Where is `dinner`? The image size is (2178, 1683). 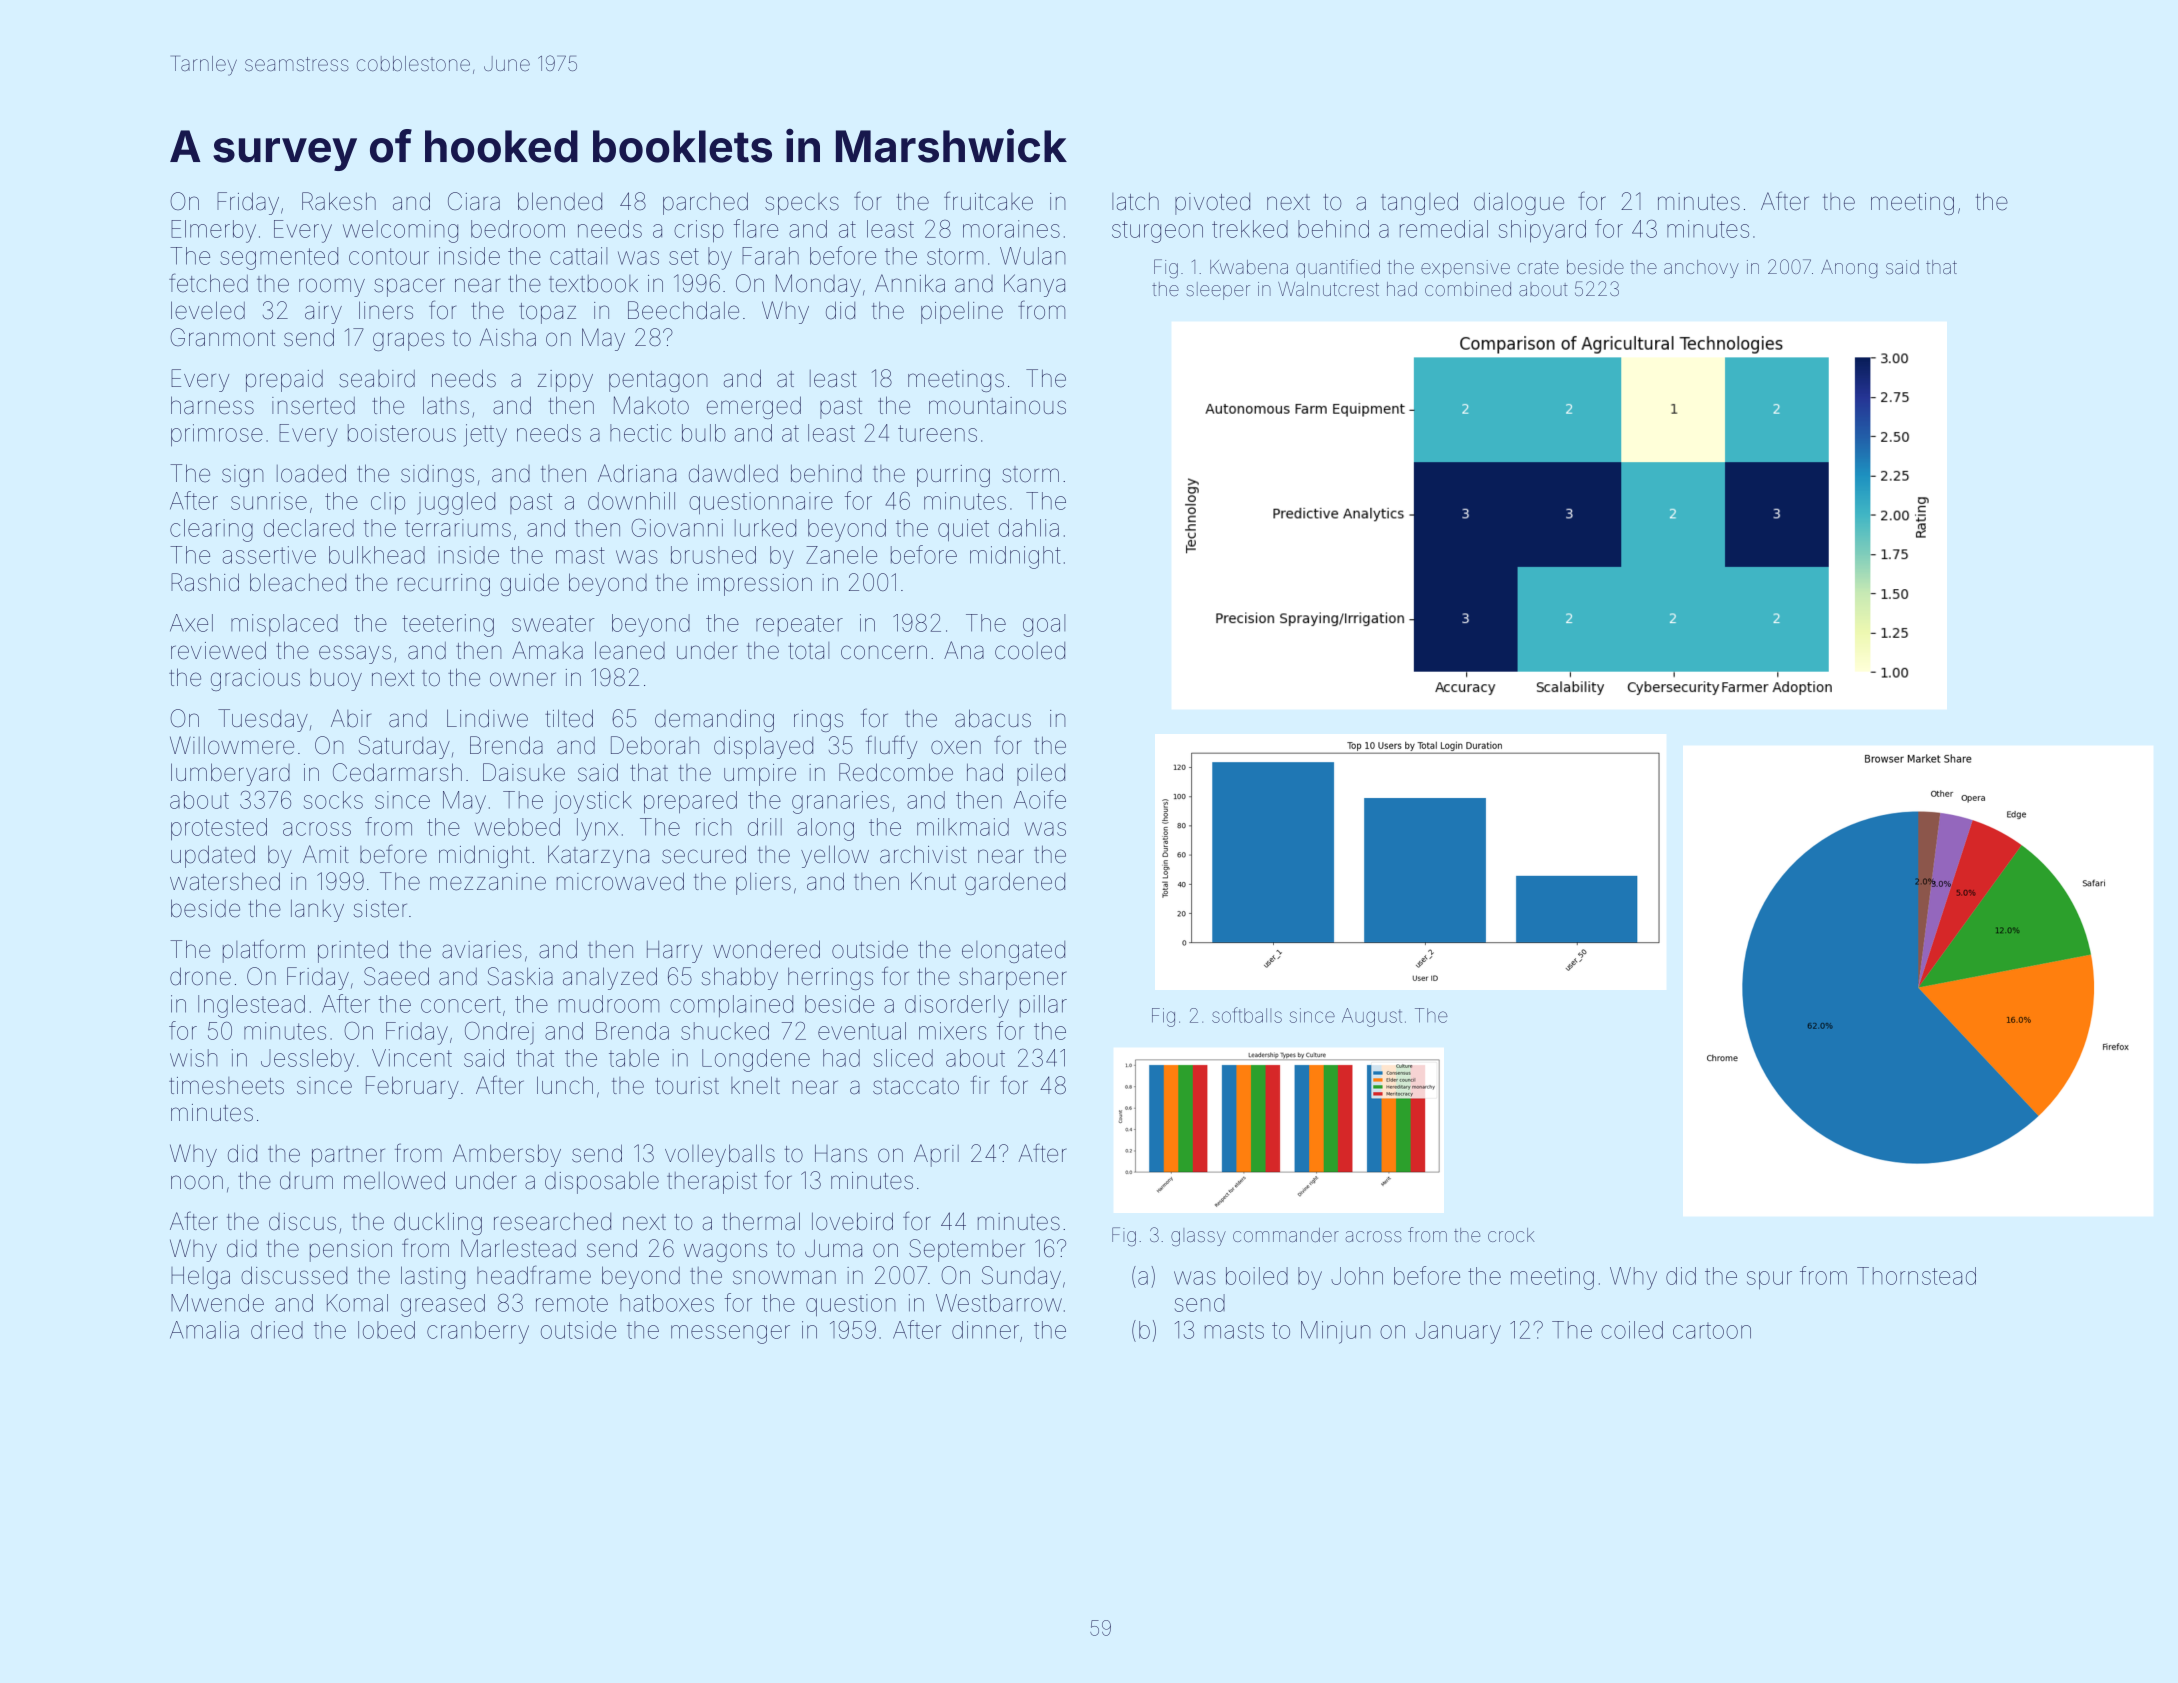 dinner is located at coordinates (985, 1330).
